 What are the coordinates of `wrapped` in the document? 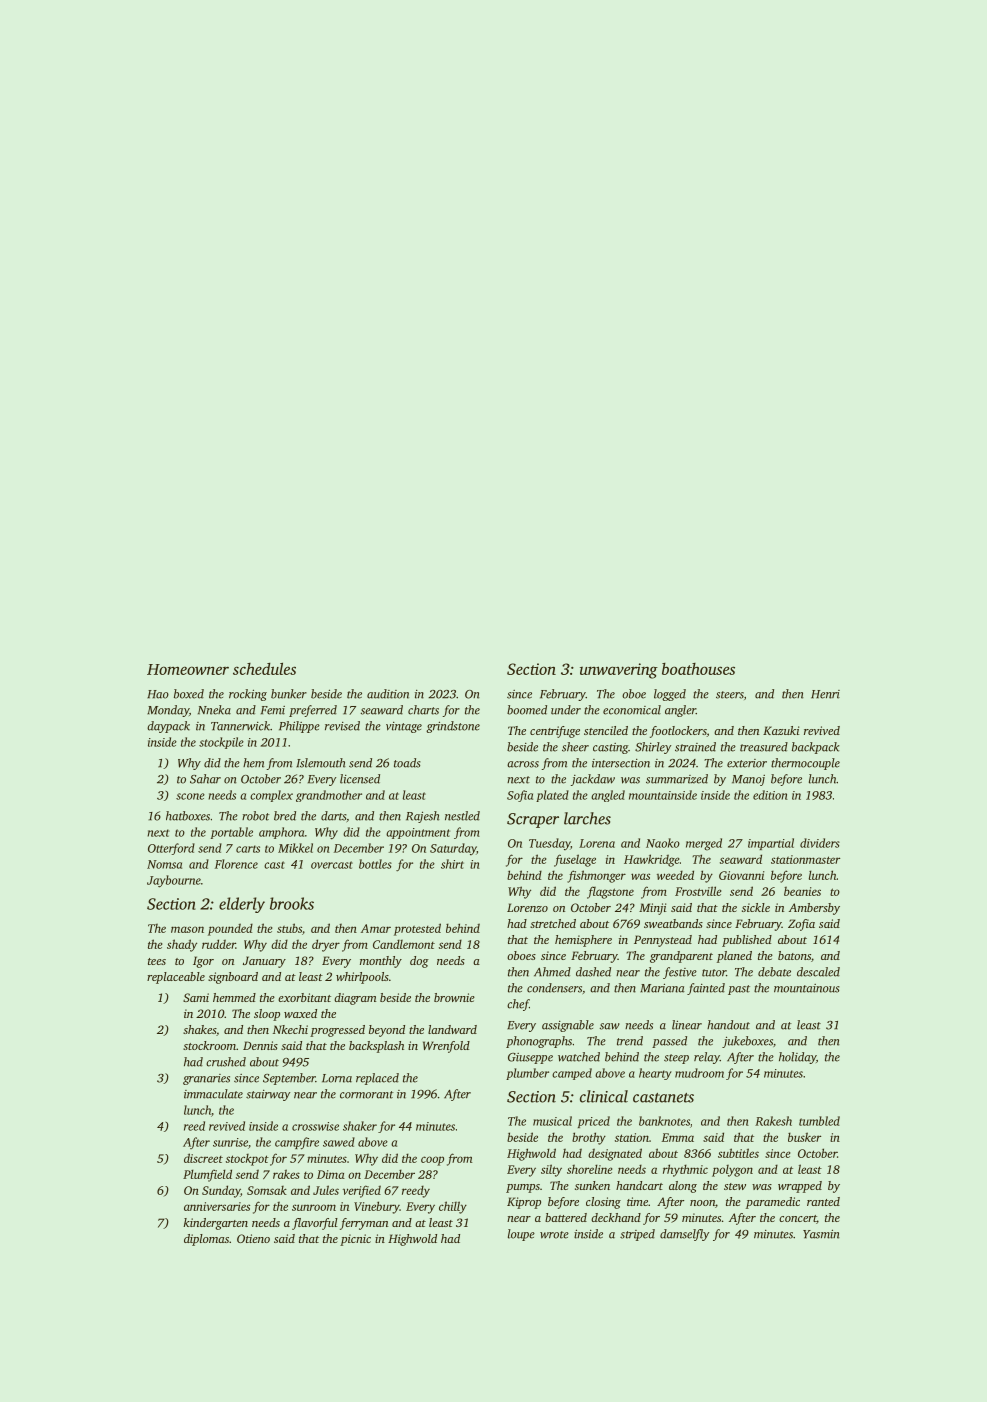 It's located at (800, 1187).
